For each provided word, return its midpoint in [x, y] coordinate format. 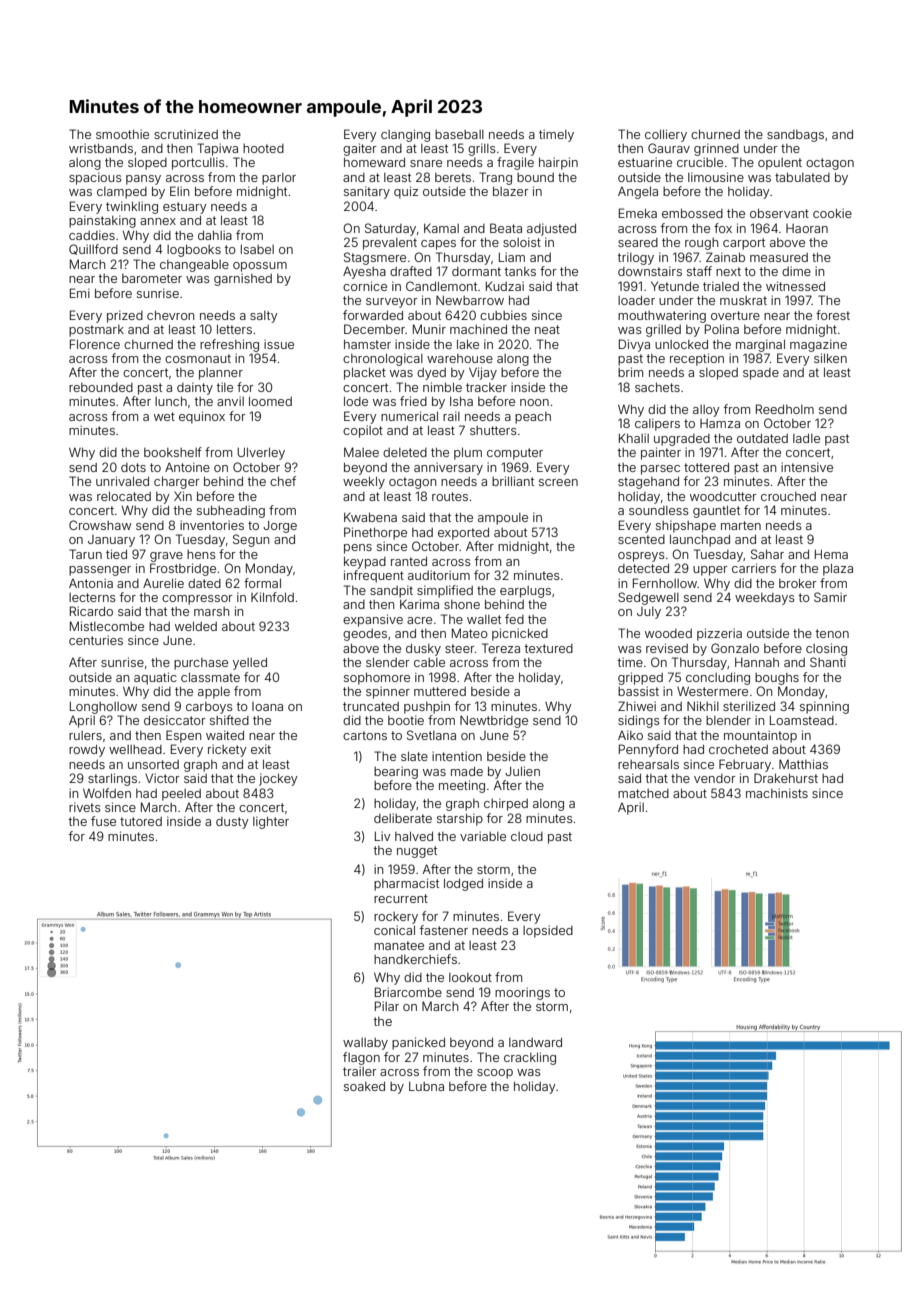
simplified [445, 591]
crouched [788, 496]
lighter [271, 822]
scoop [495, 1074]
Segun [251, 540]
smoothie [122, 134]
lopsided [548, 931]
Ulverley [261, 453]
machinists [777, 793]
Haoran [807, 228]
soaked [364, 1086]
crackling [530, 1058]
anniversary [448, 468]
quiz [406, 192]
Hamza [720, 423]
